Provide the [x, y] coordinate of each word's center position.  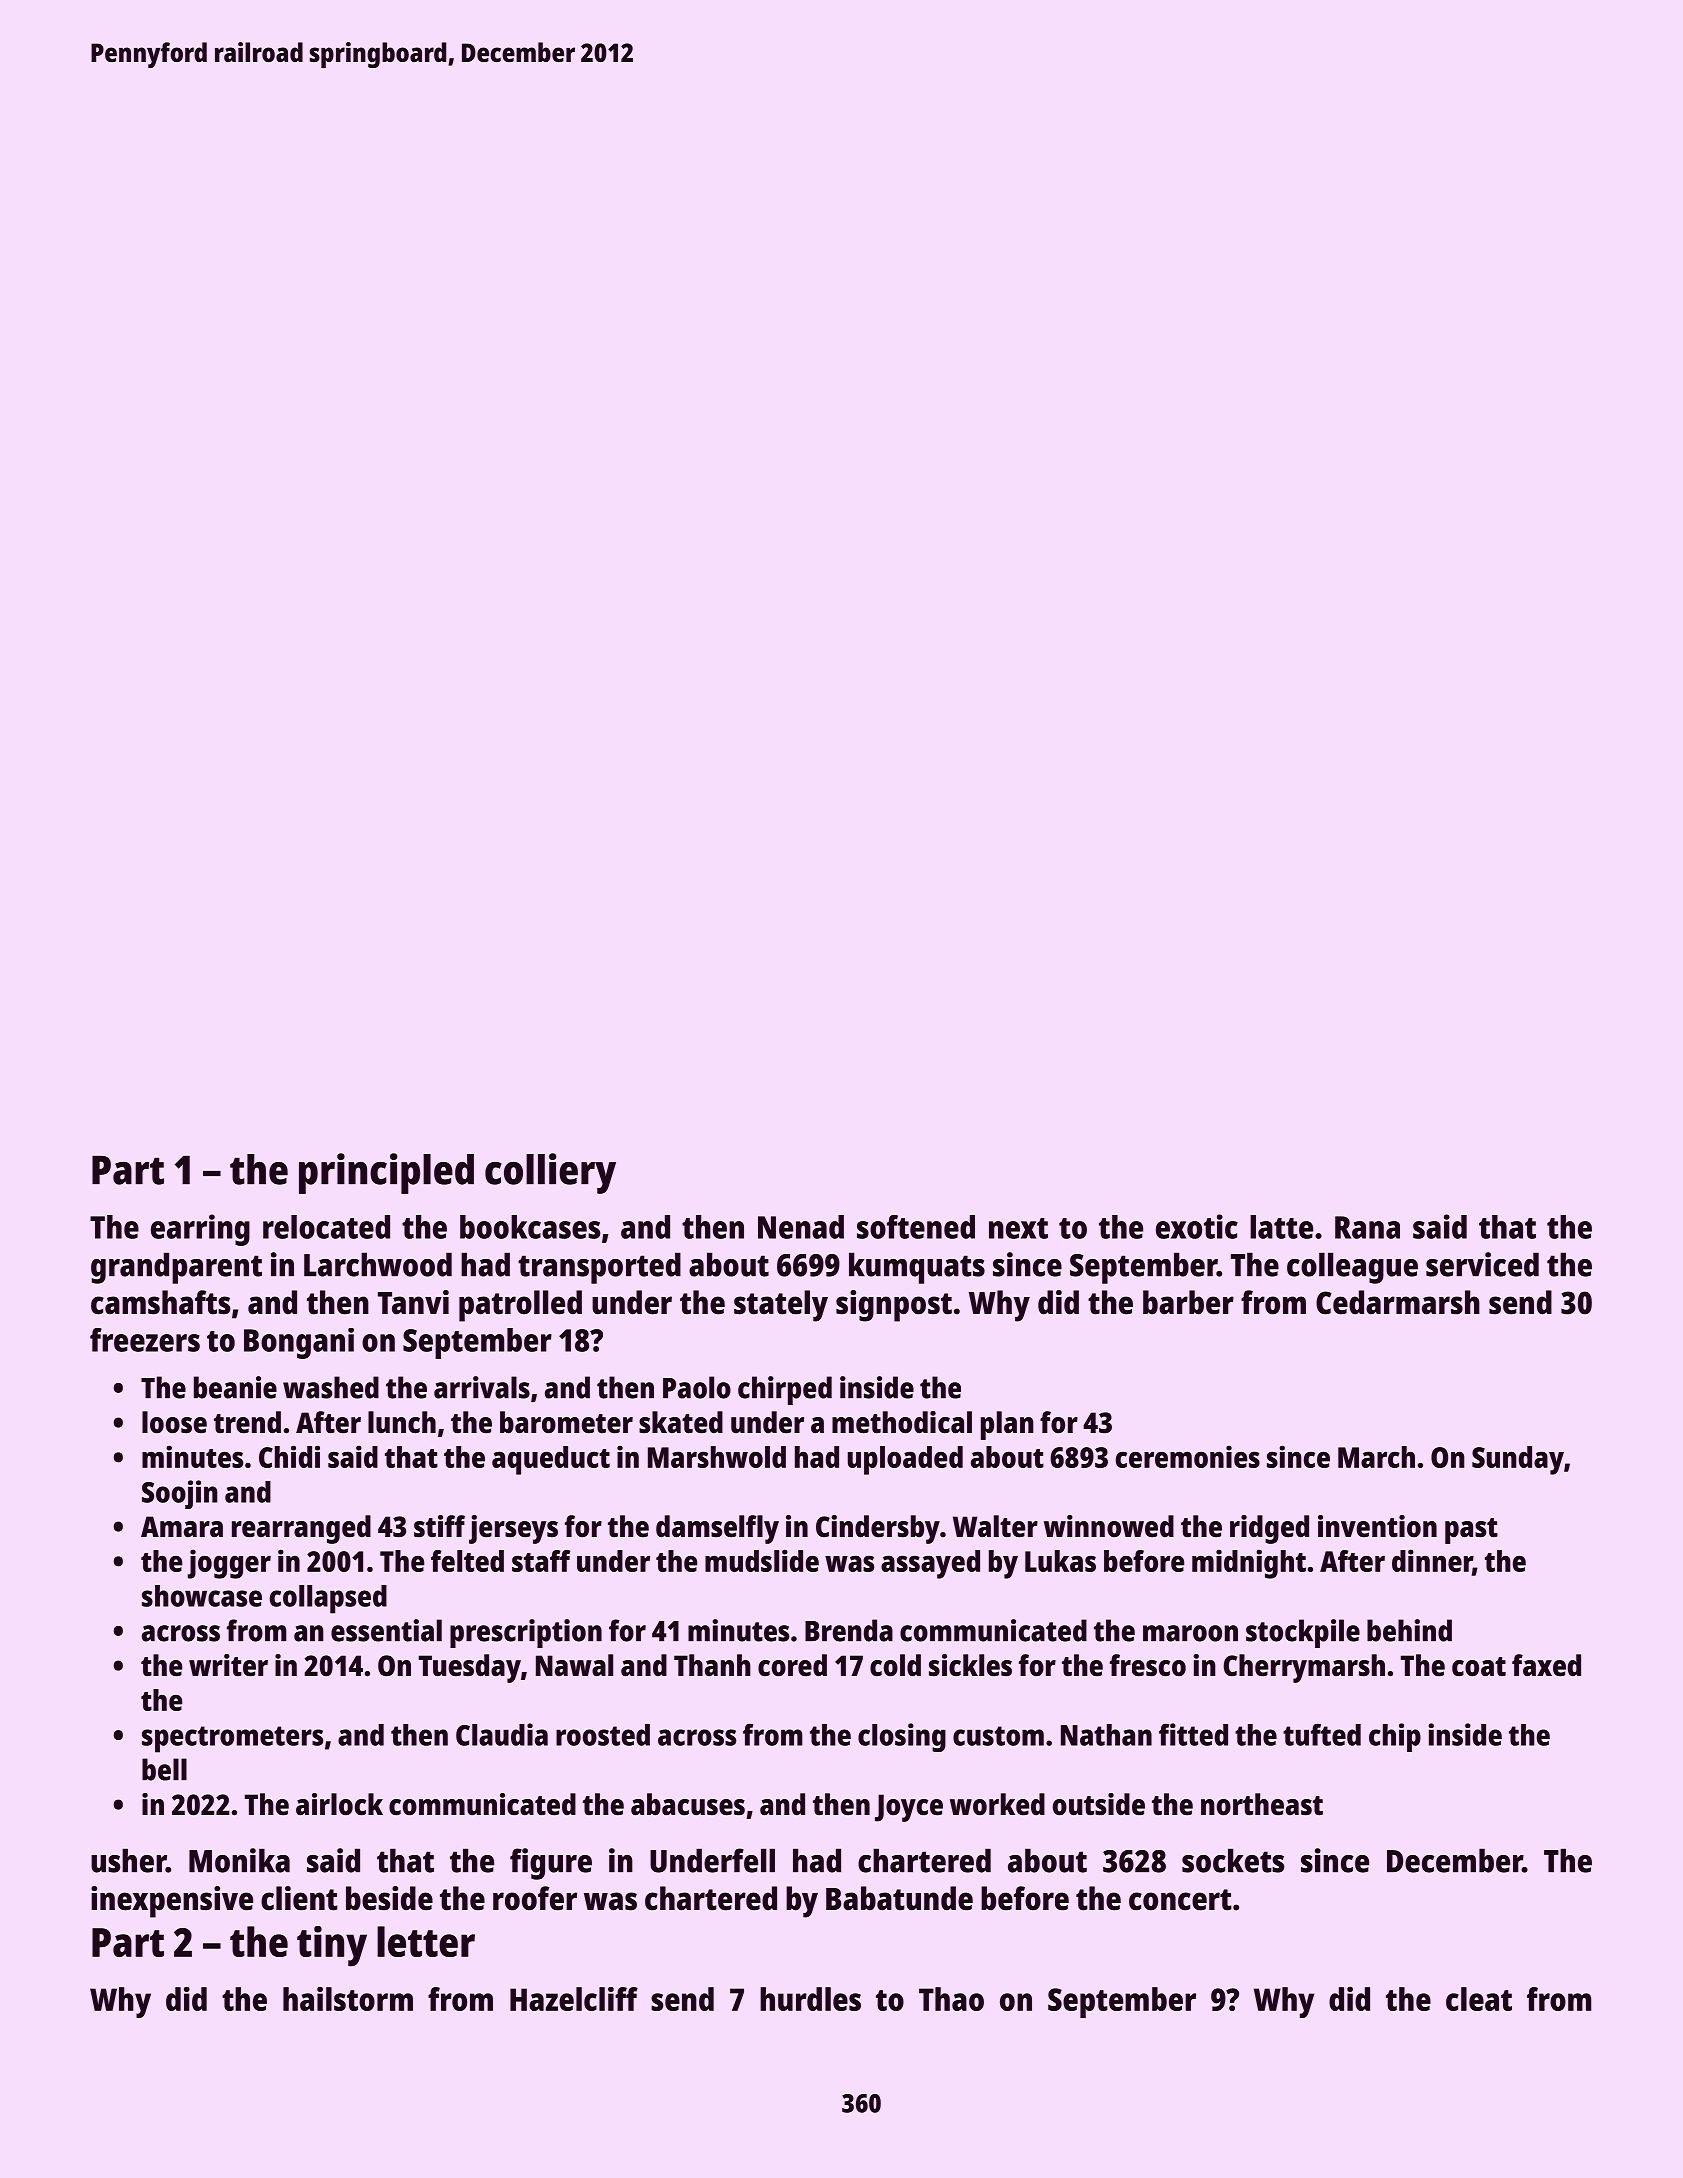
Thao [951, 1999]
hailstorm [348, 1999]
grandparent [176, 1268]
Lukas [1060, 1561]
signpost [894, 1306]
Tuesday [470, 1668]
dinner [1432, 1562]
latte [1281, 1227]
